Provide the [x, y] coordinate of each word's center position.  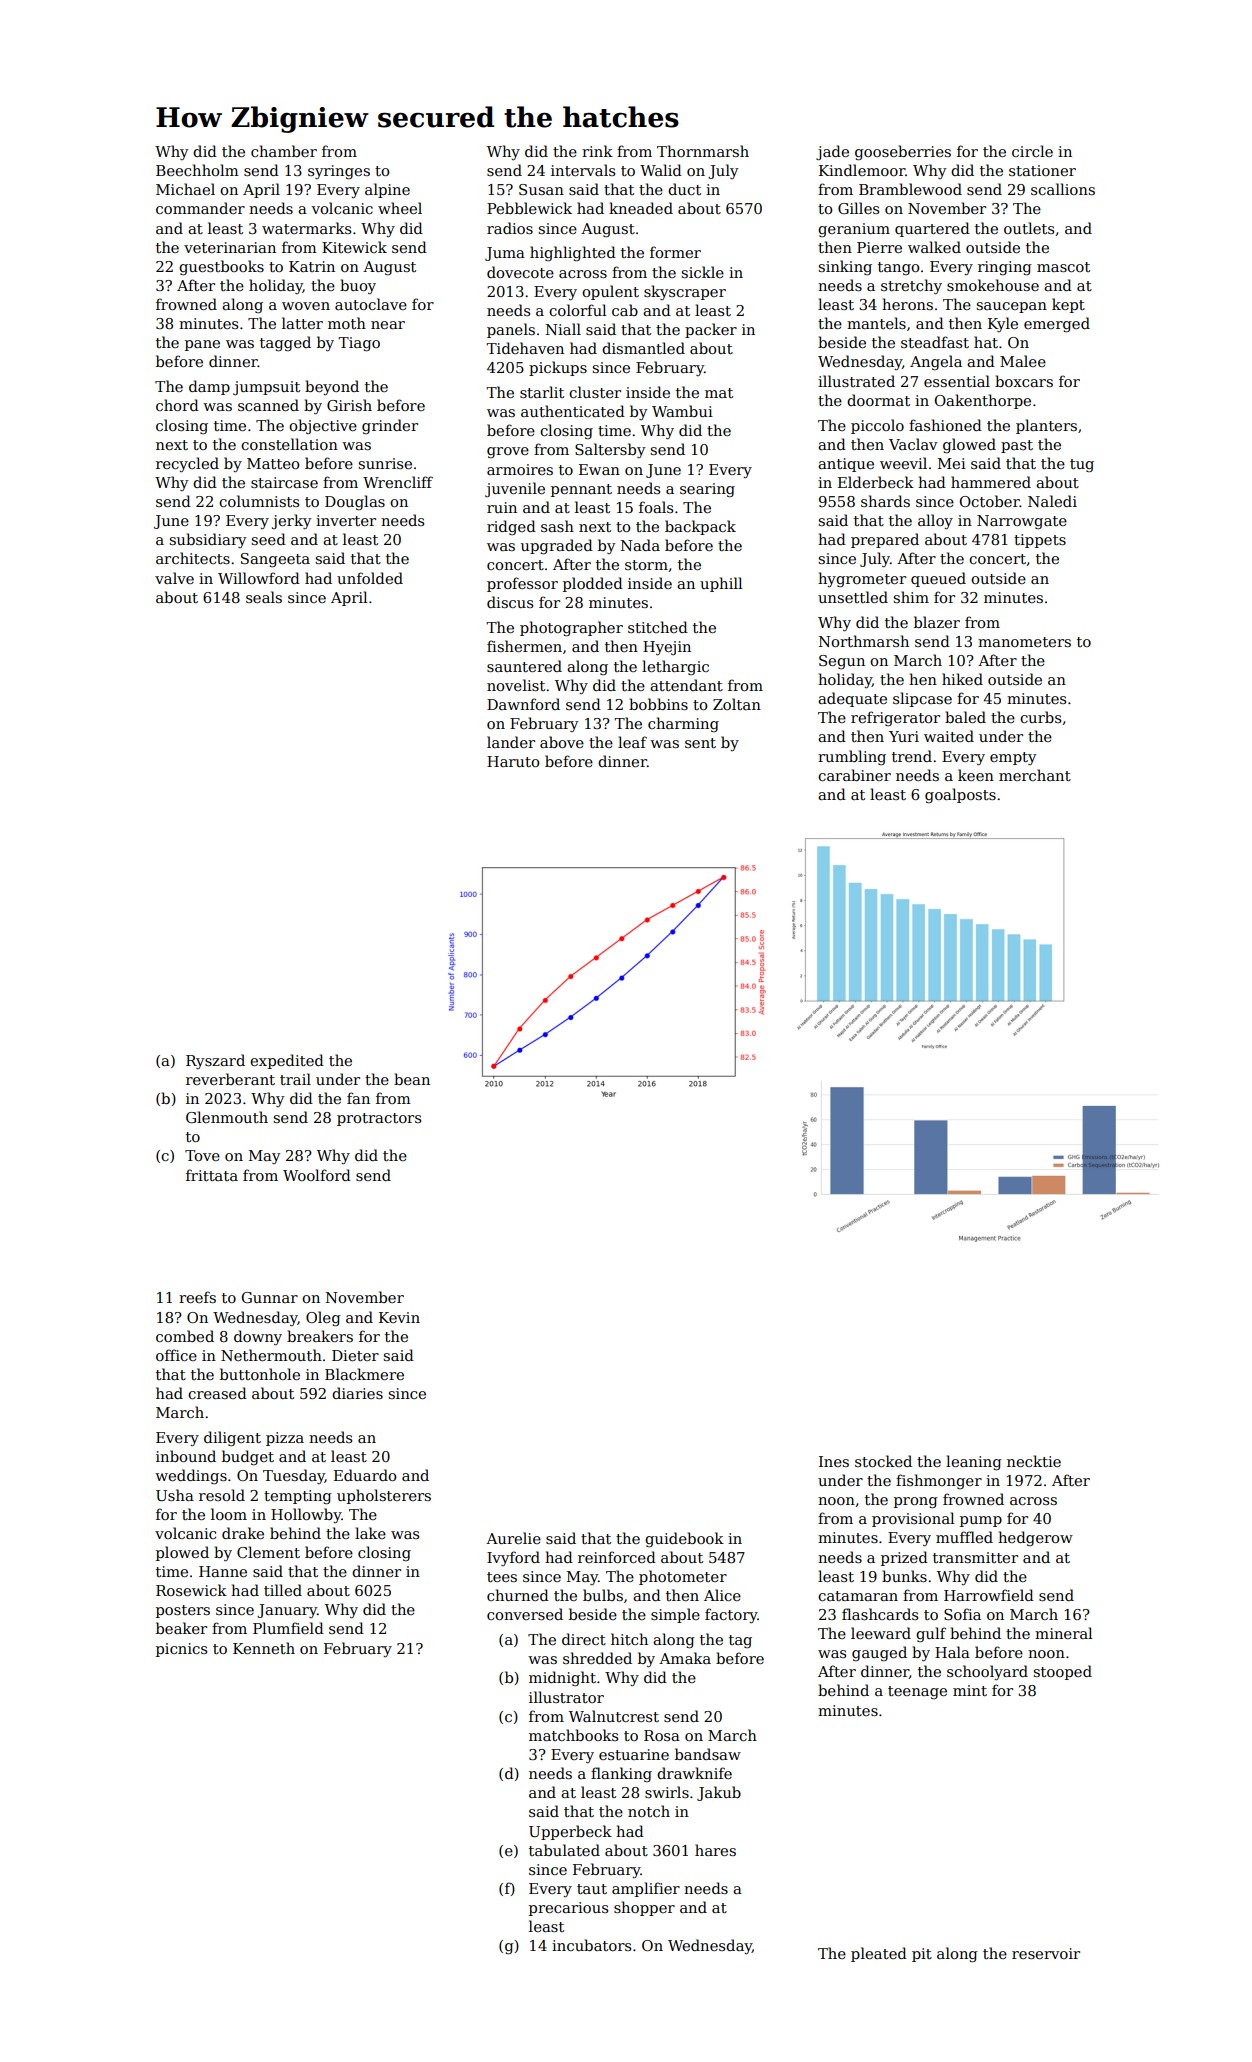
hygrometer [862, 579]
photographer [571, 629]
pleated [879, 1954]
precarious [568, 1909]
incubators [591, 1945]
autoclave [371, 304]
